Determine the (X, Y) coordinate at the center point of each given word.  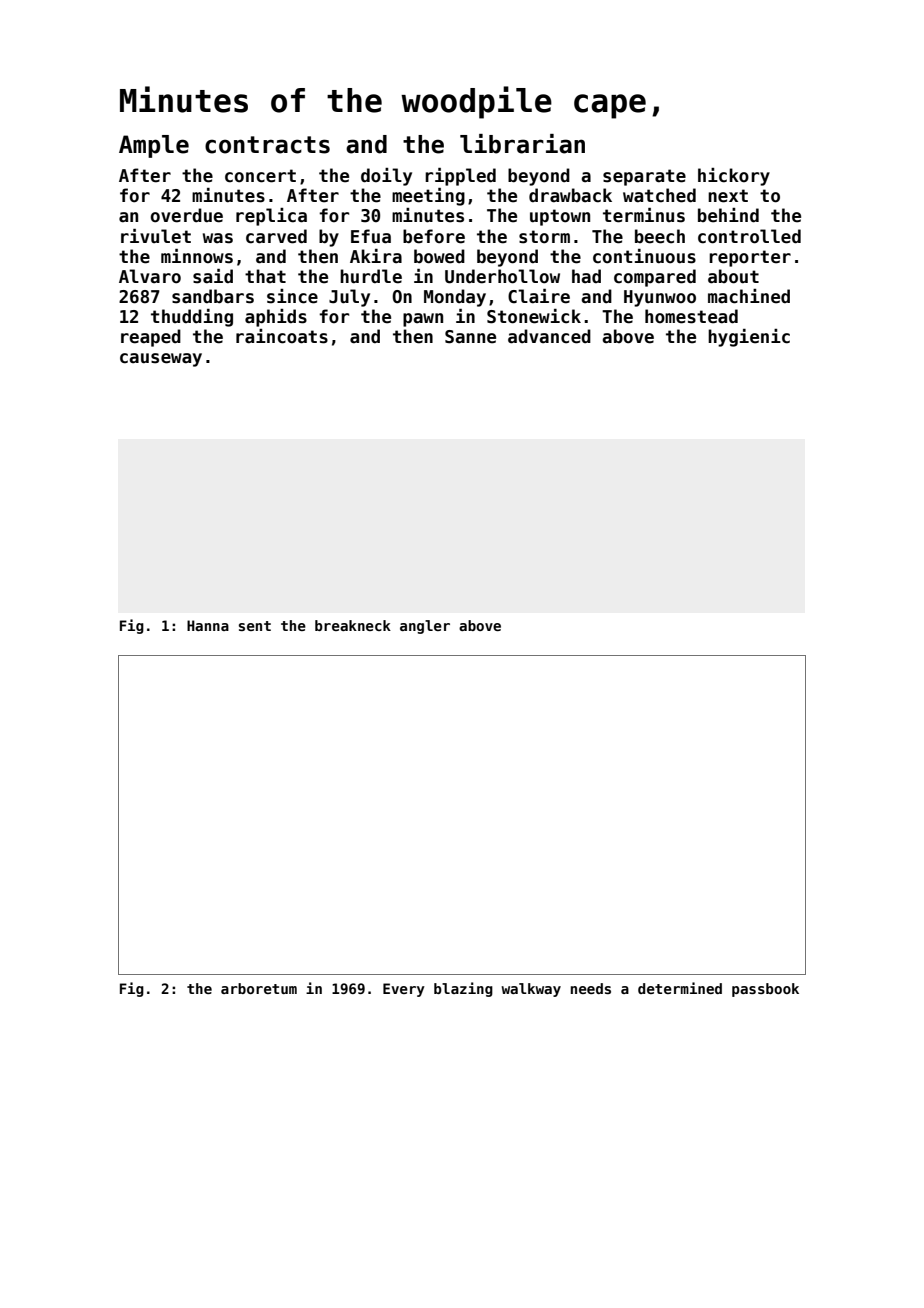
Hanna (208, 625)
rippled (460, 177)
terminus (644, 215)
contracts (267, 145)
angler (425, 627)
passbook (765, 990)
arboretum (259, 988)
